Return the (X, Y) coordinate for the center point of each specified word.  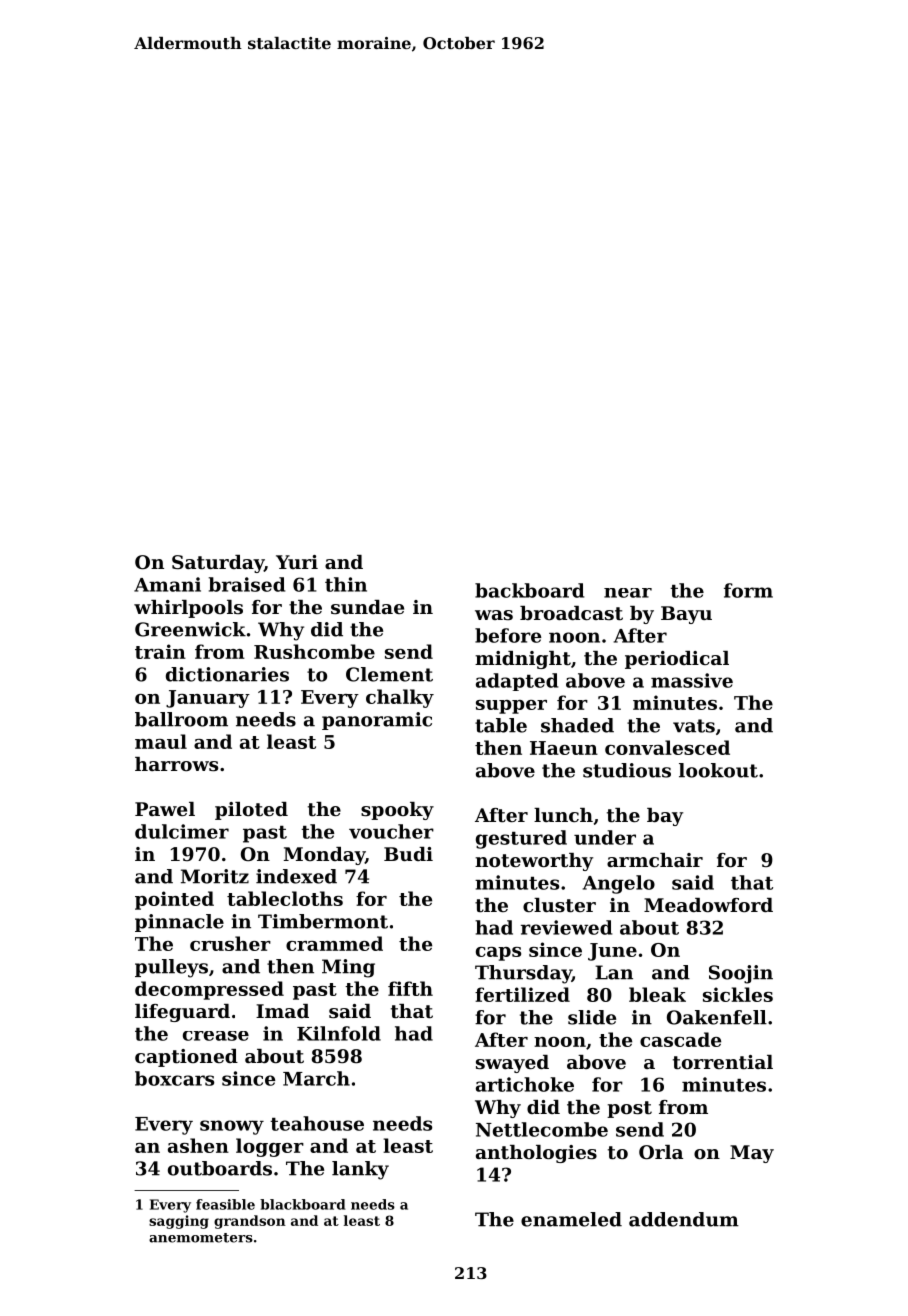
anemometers (201, 1238)
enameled (571, 1219)
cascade (680, 1039)
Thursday (523, 974)
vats (694, 726)
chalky (400, 698)
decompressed (209, 990)
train (160, 651)
